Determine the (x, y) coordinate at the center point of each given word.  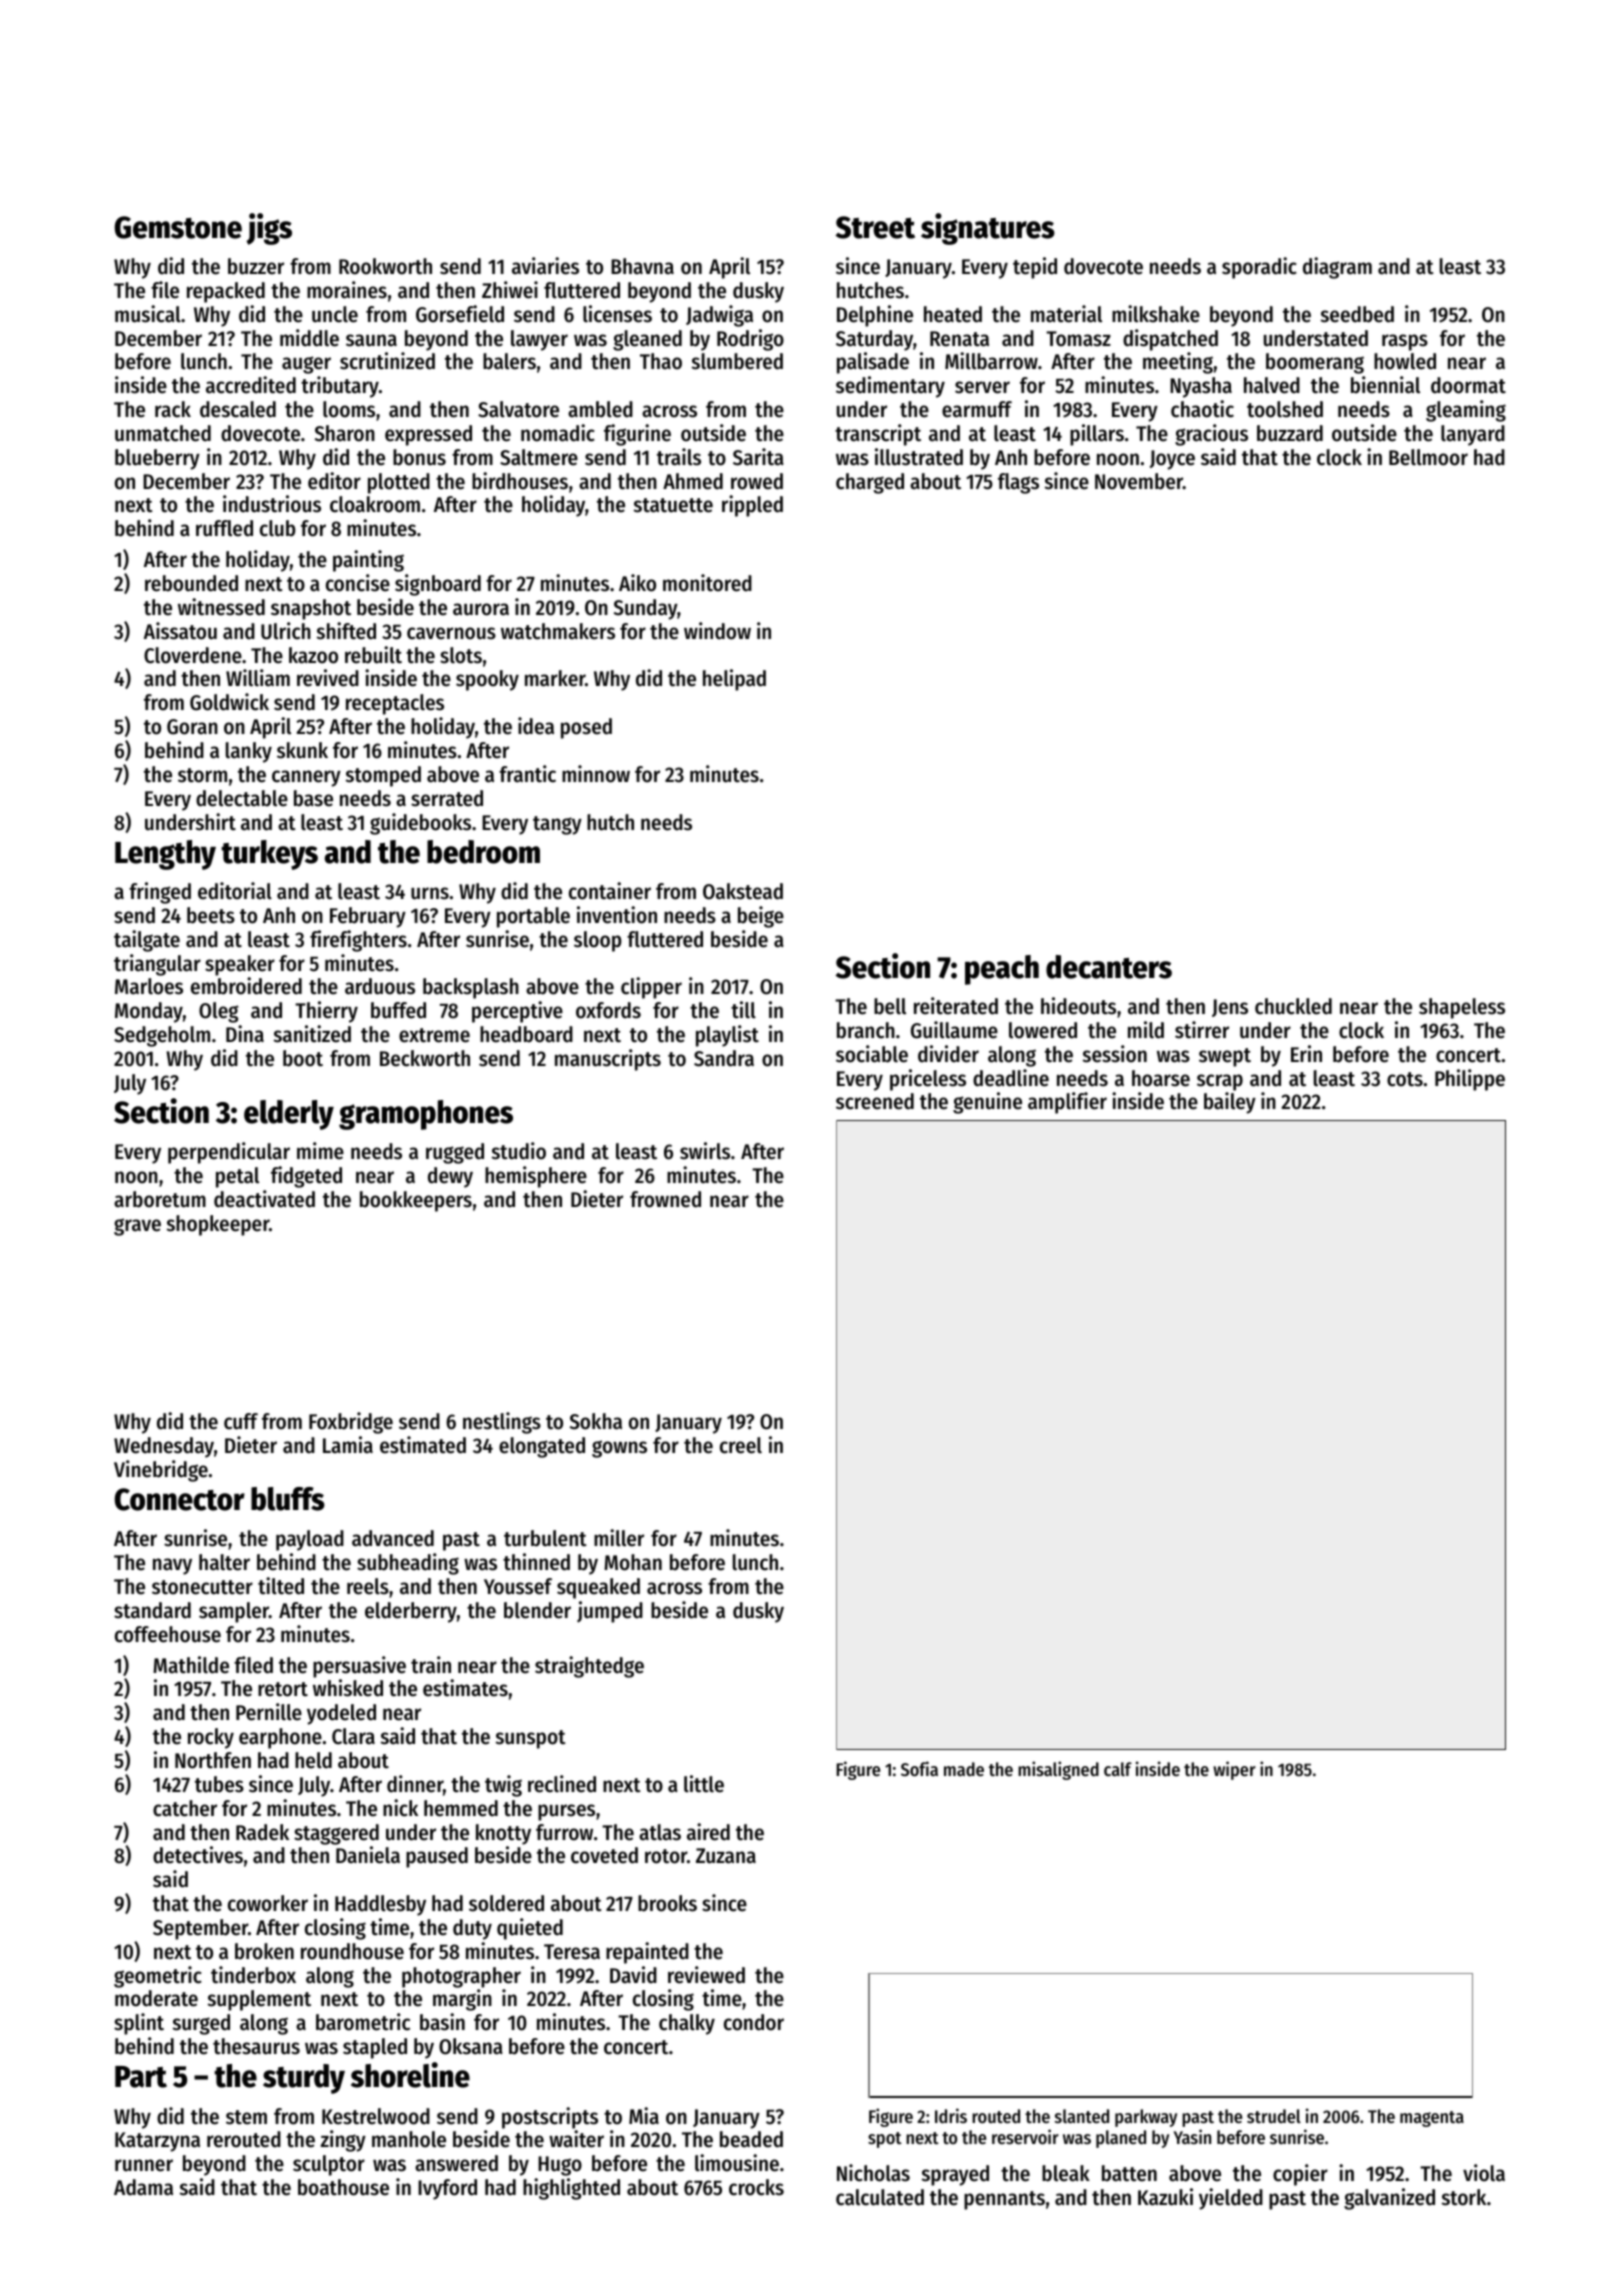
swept (1225, 1057)
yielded (1231, 2199)
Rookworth (385, 266)
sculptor (329, 2165)
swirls (705, 1151)
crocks (756, 2187)
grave (137, 1227)
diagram (1337, 268)
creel (741, 1445)
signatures (988, 229)
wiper (1234, 1770)
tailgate (147, 941)
